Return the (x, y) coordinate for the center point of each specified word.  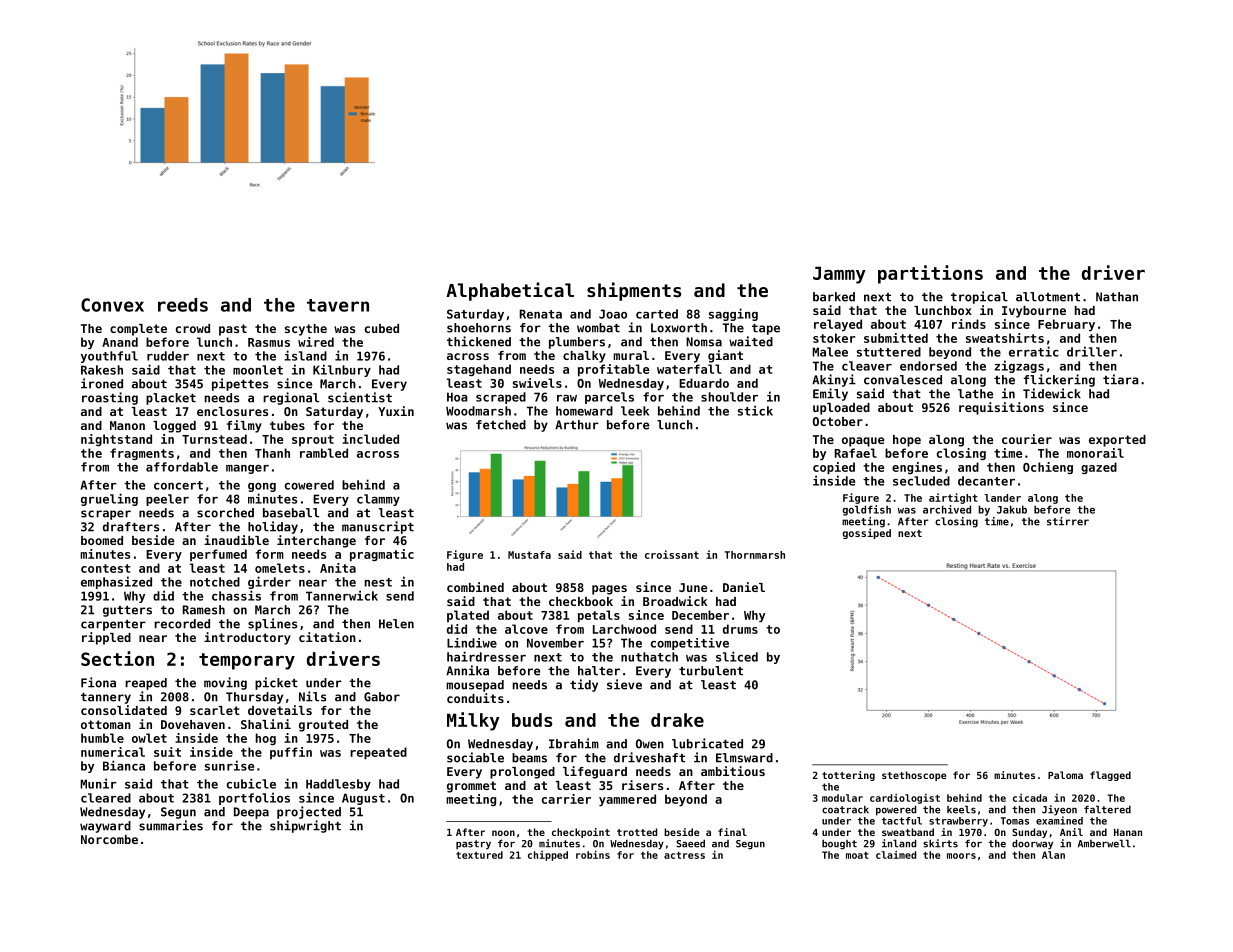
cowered (309, 485)
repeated (378, 753)
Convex (112, 305)
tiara (1121, 379)
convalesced (903, 380)
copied (834, 468)
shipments (634, 291)
